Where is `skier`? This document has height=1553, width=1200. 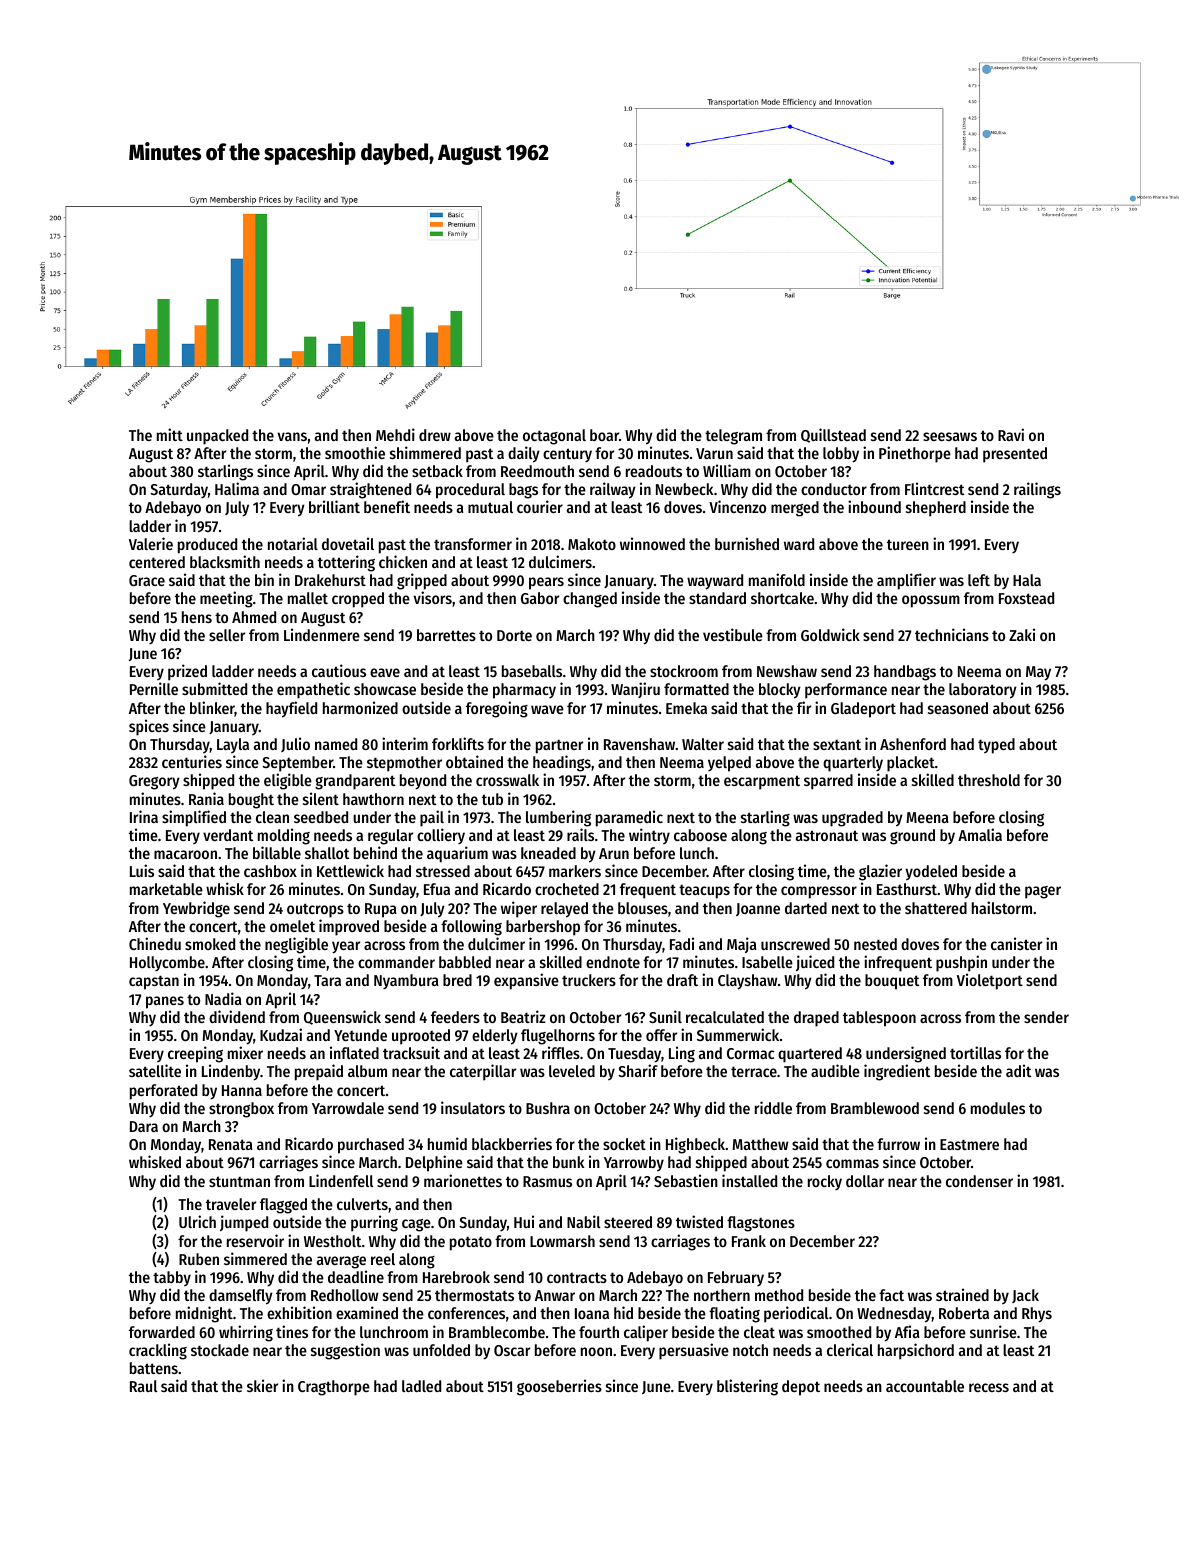 skier is located at coordinates (262, 1385).
